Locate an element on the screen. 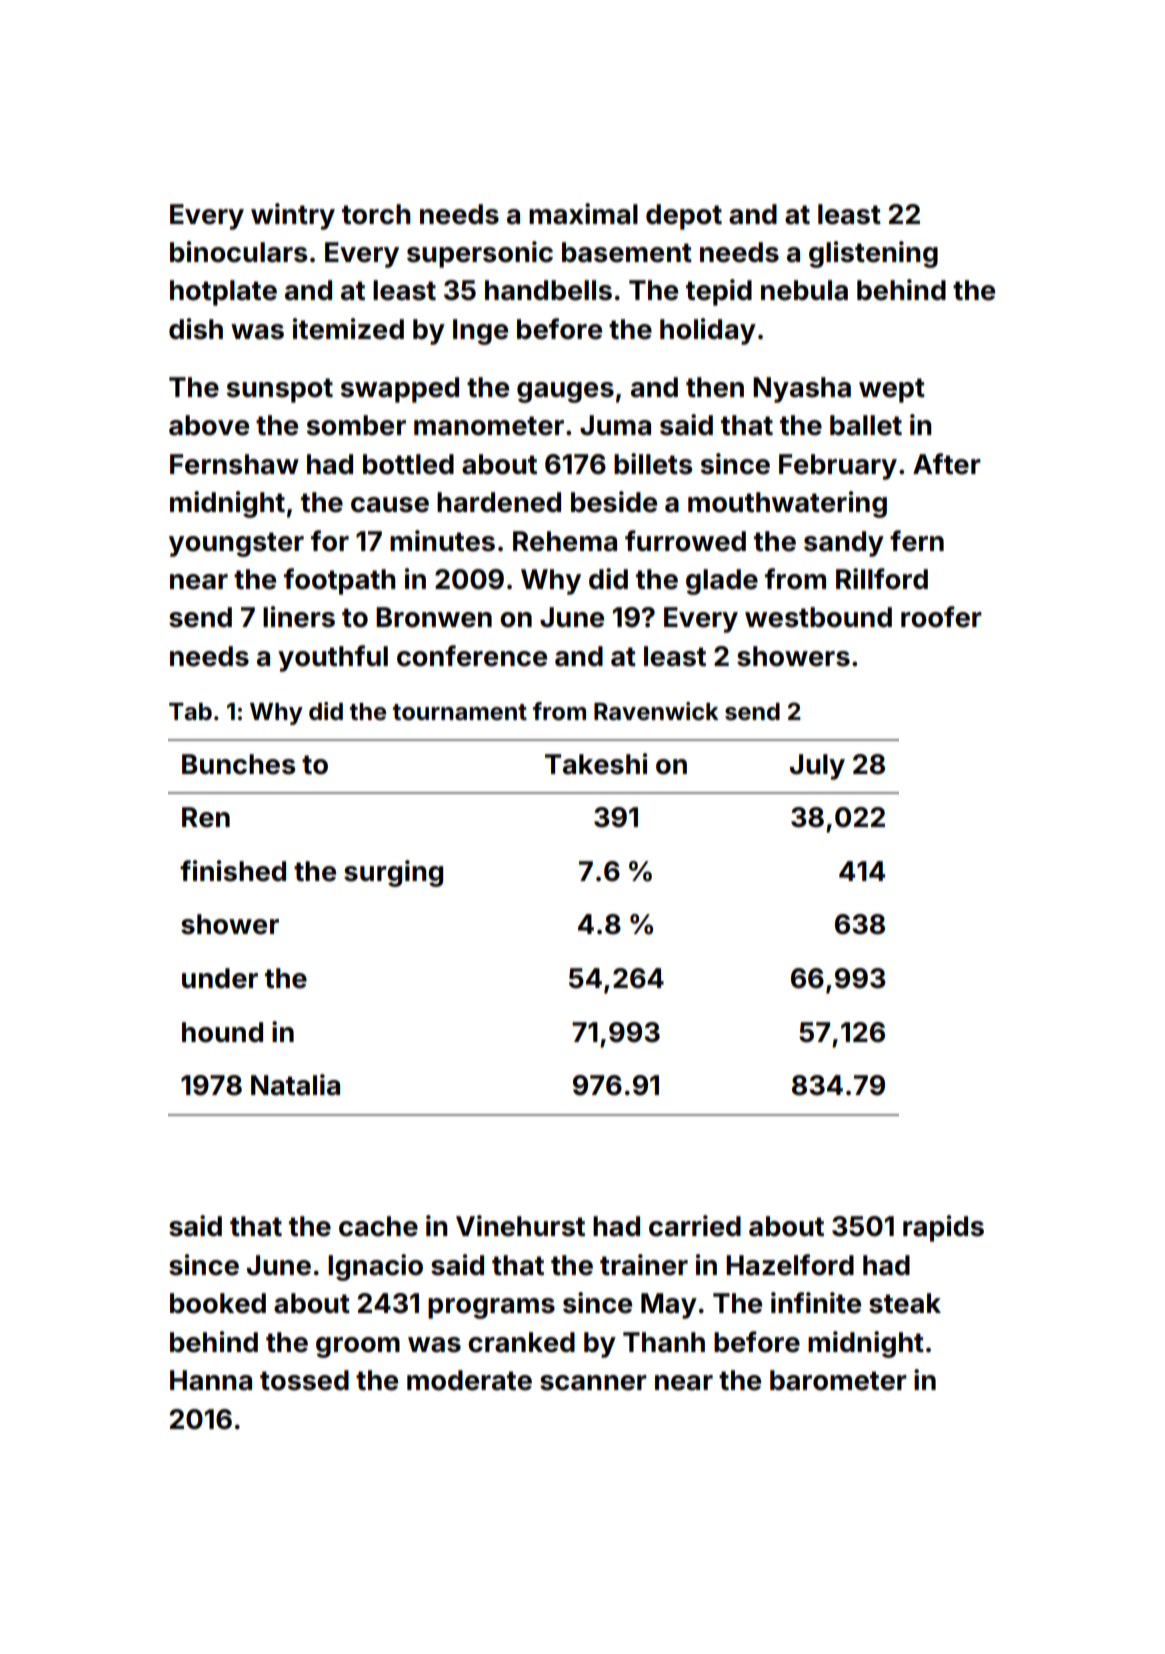 The height and width of the screenshot is (1654, 1165). July is located at coordinates (817, 767).
